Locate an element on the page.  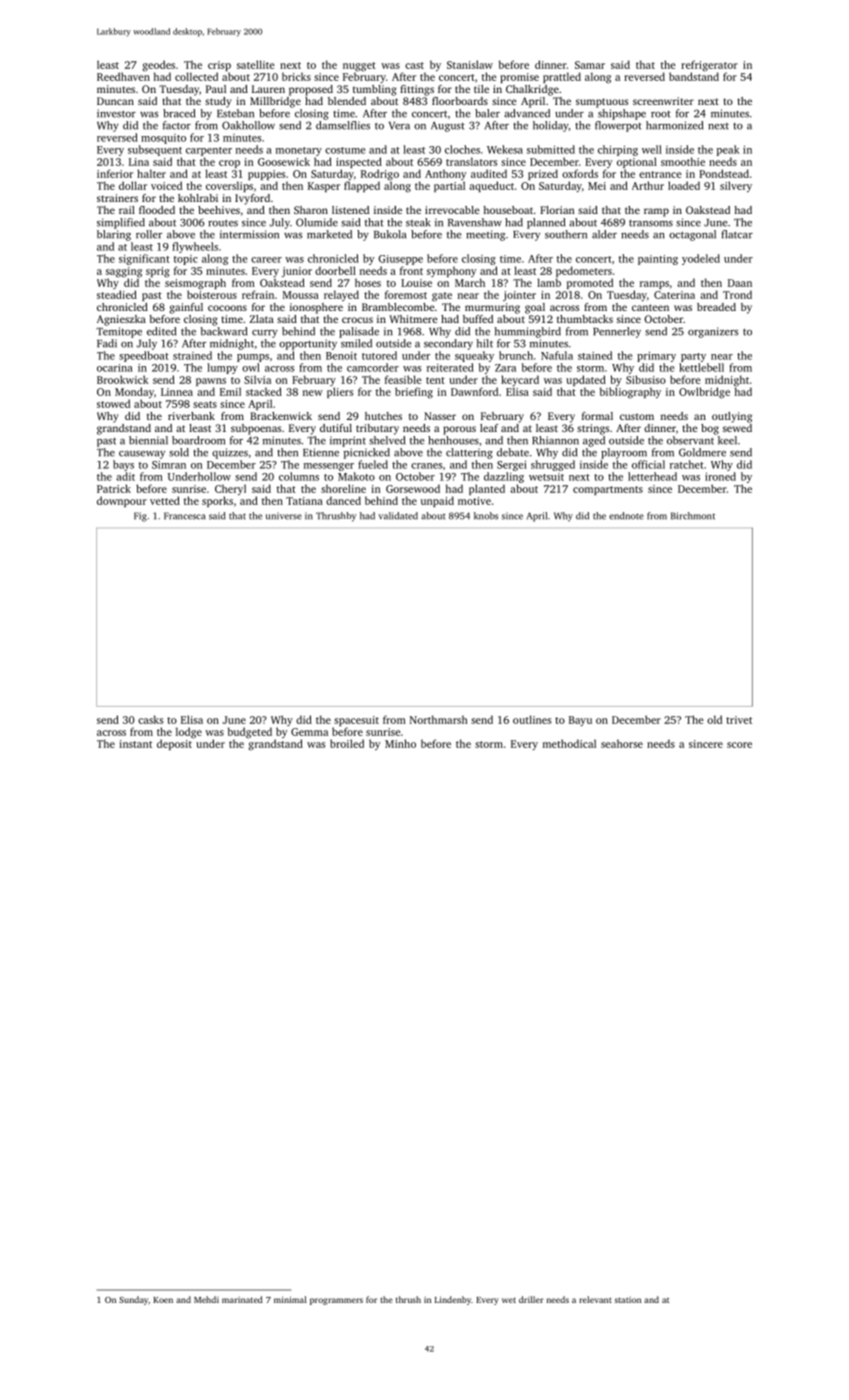
Birchmont is located at coordinates (693, 516).
